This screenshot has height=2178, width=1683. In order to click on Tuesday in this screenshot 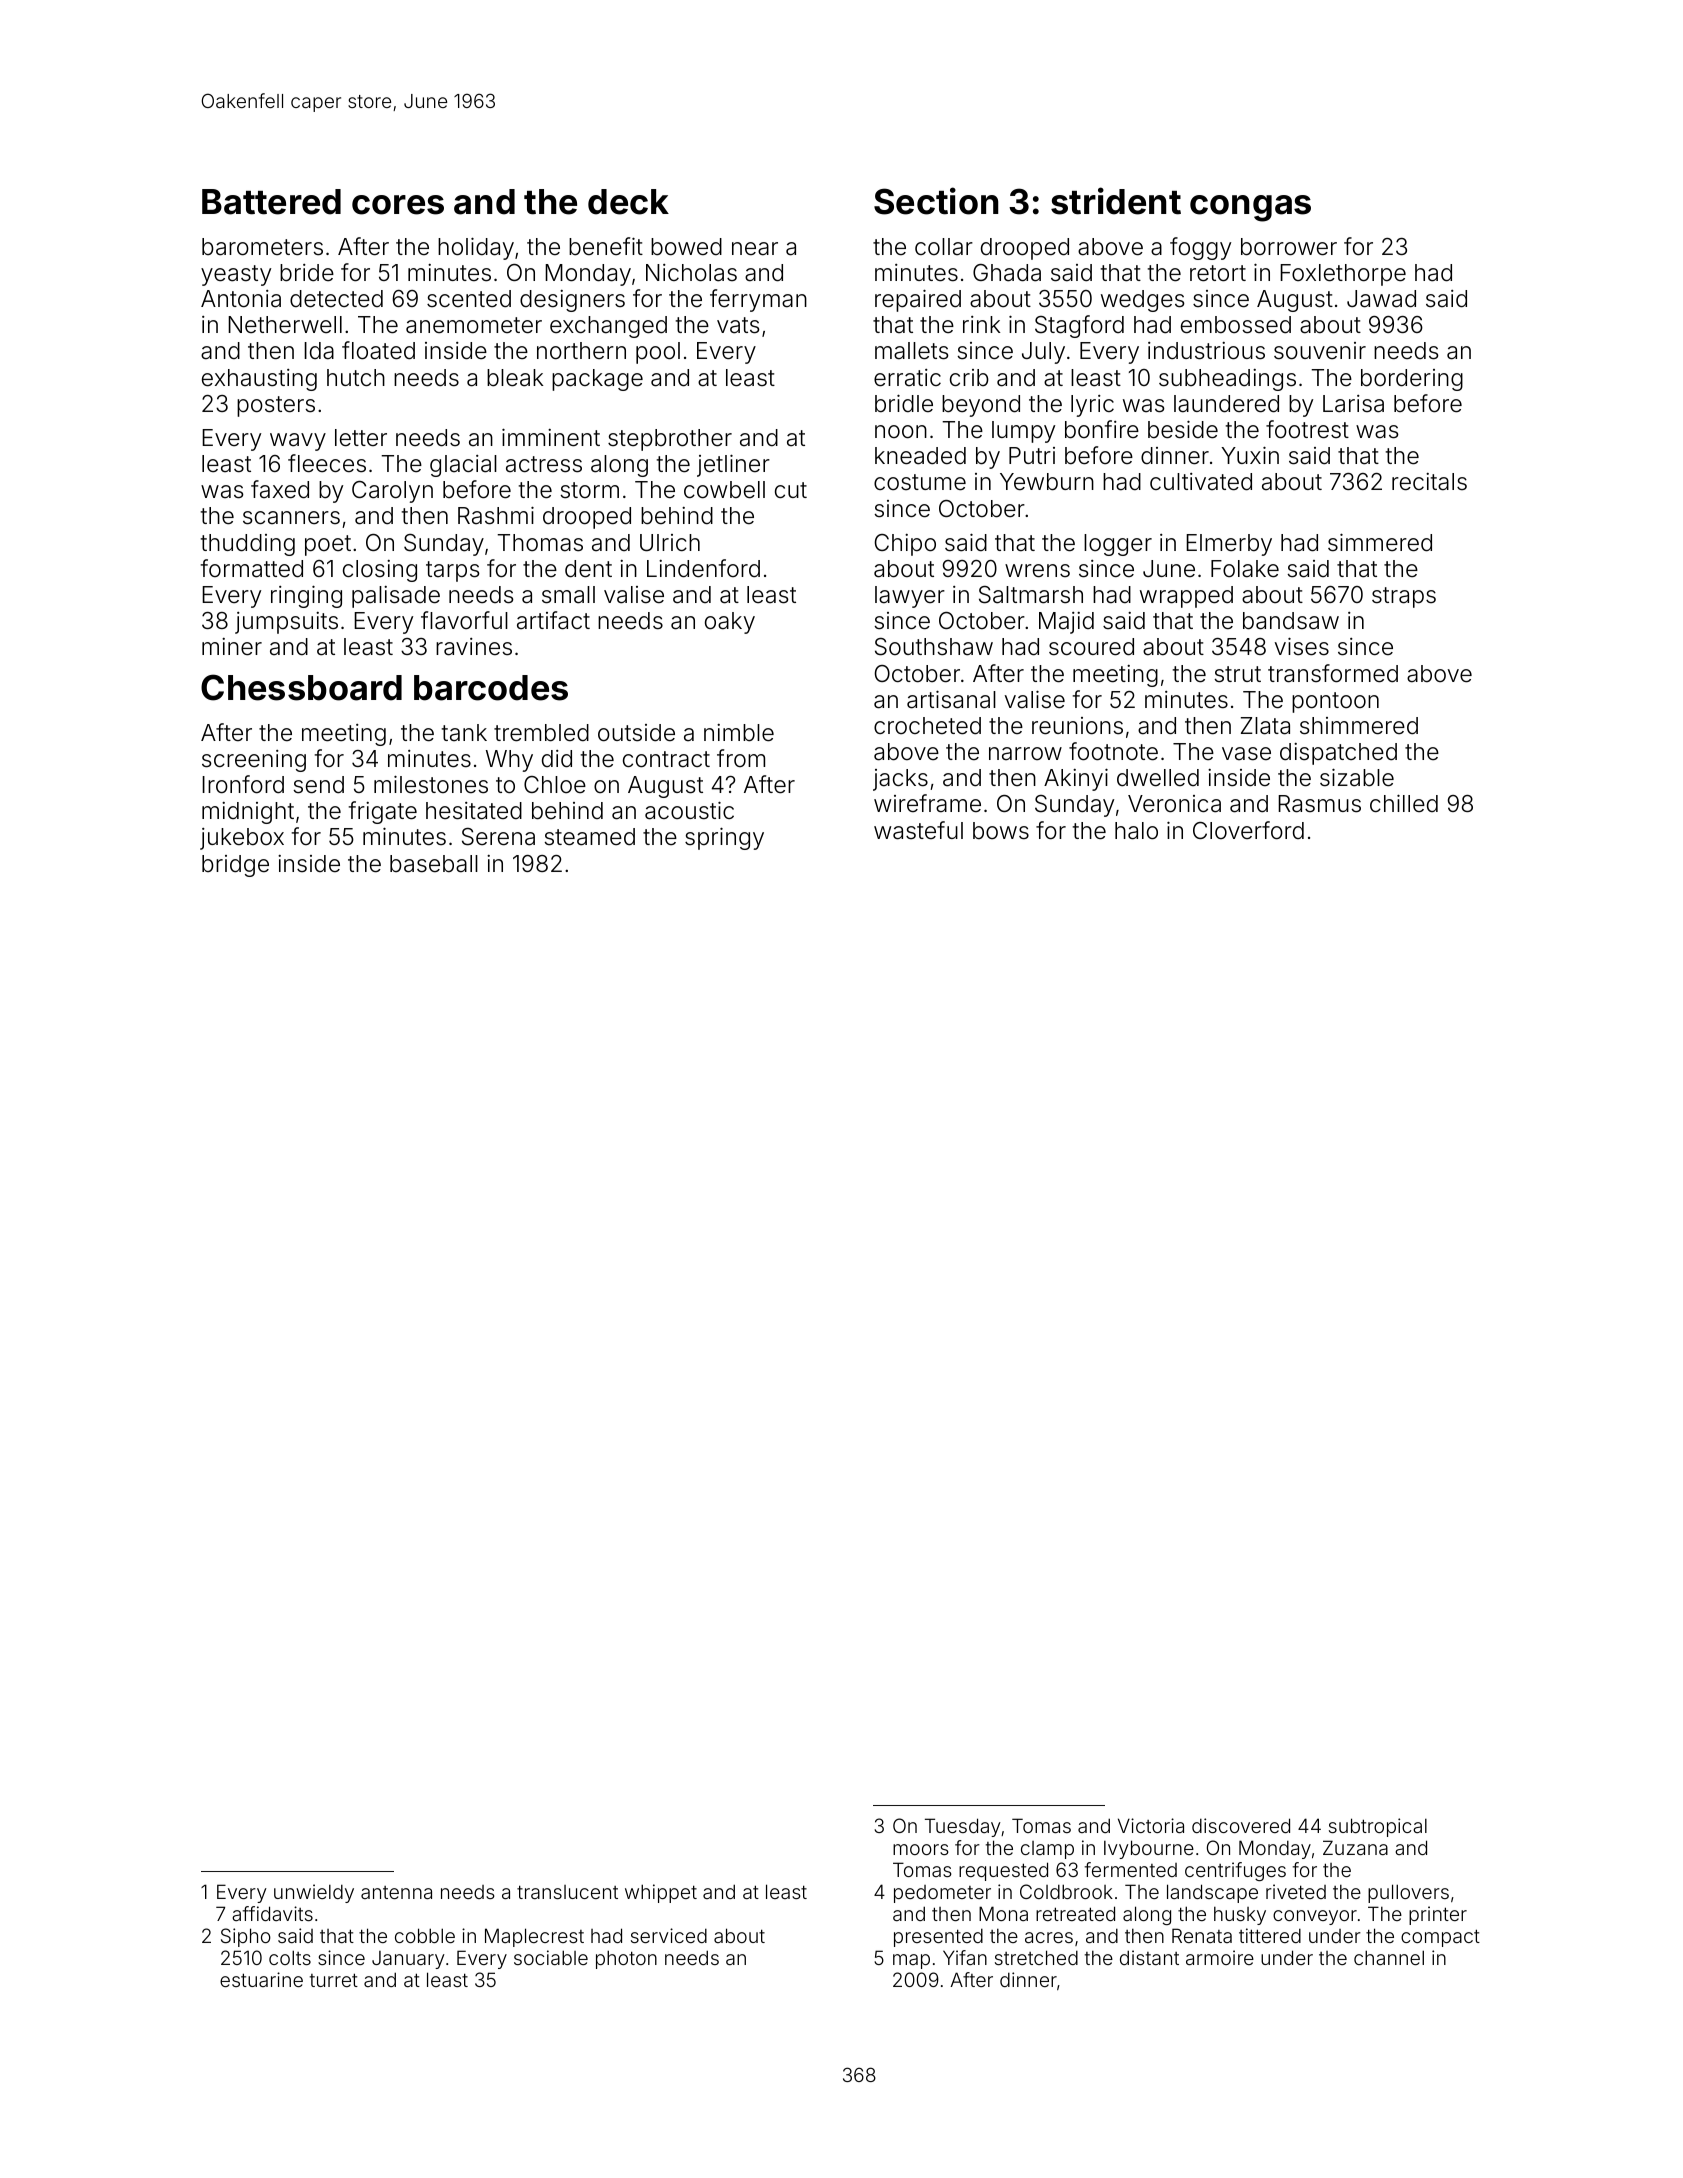, I will do `click(963, 1827)`.
